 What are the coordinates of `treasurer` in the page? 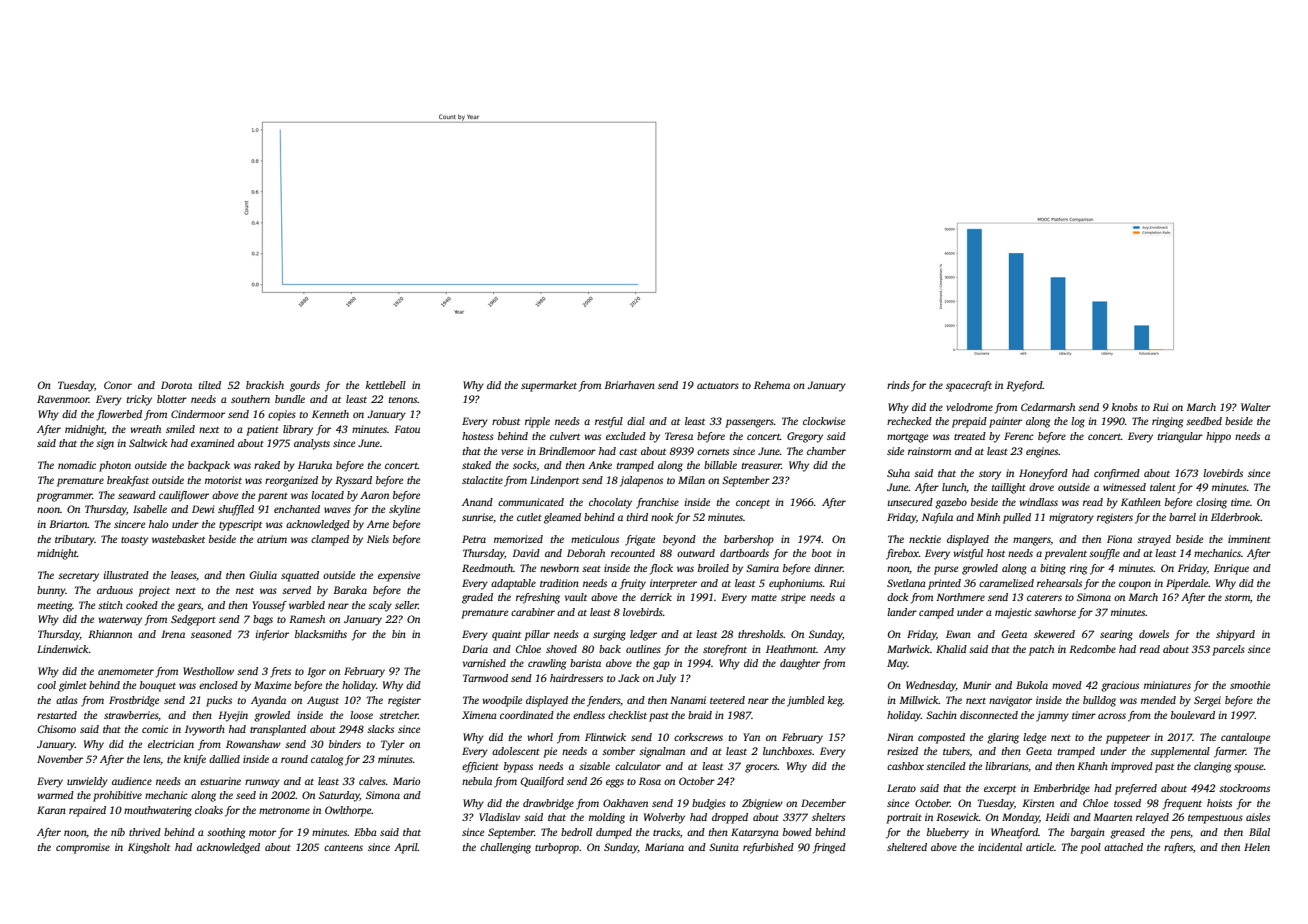 It's located at (761, 466).
